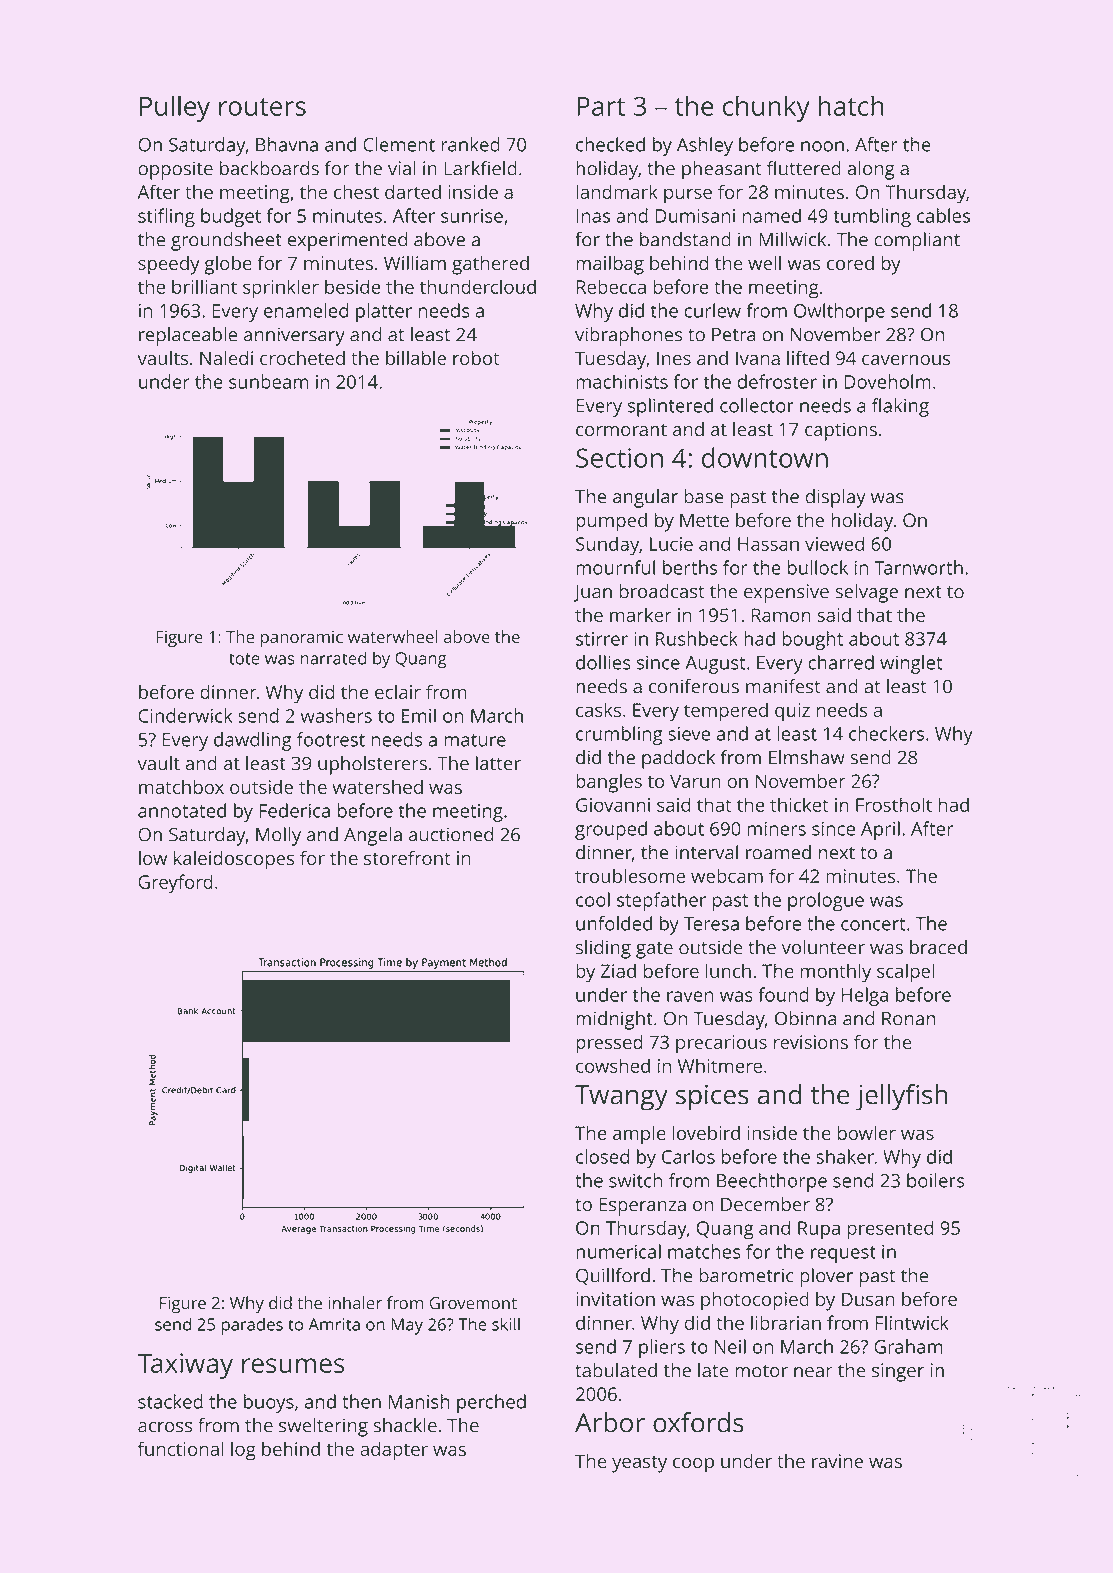  What do you see at coordinates (593, 899) in the document?
I see `cool` at bounding box center [593, 899].
